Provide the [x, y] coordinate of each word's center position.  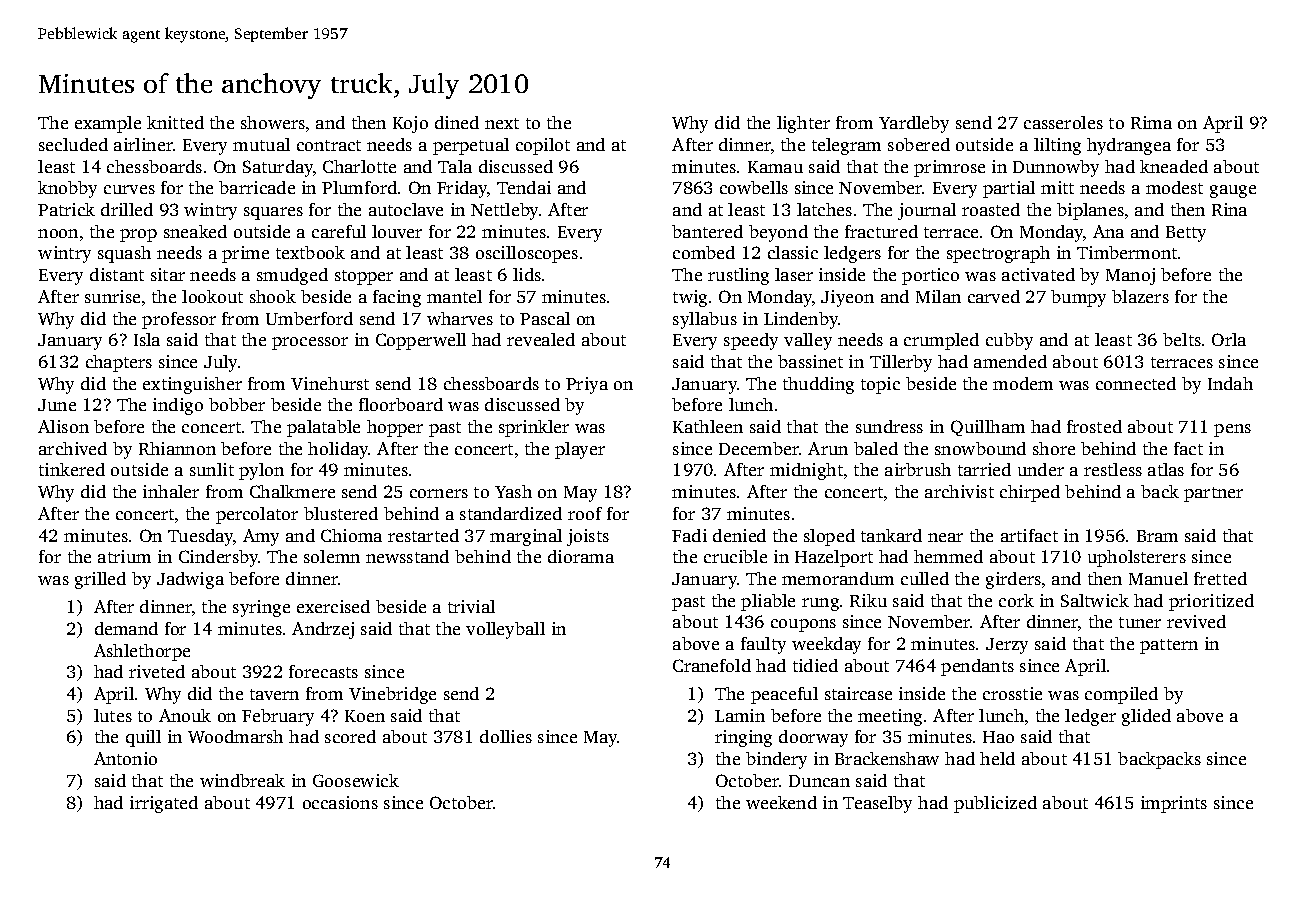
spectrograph [998, 254]
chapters [119, 363]
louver [397, 231]
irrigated [164, 804]
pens [1232, 430]
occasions [340, 802]
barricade [257, 187]
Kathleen [708, 426]
